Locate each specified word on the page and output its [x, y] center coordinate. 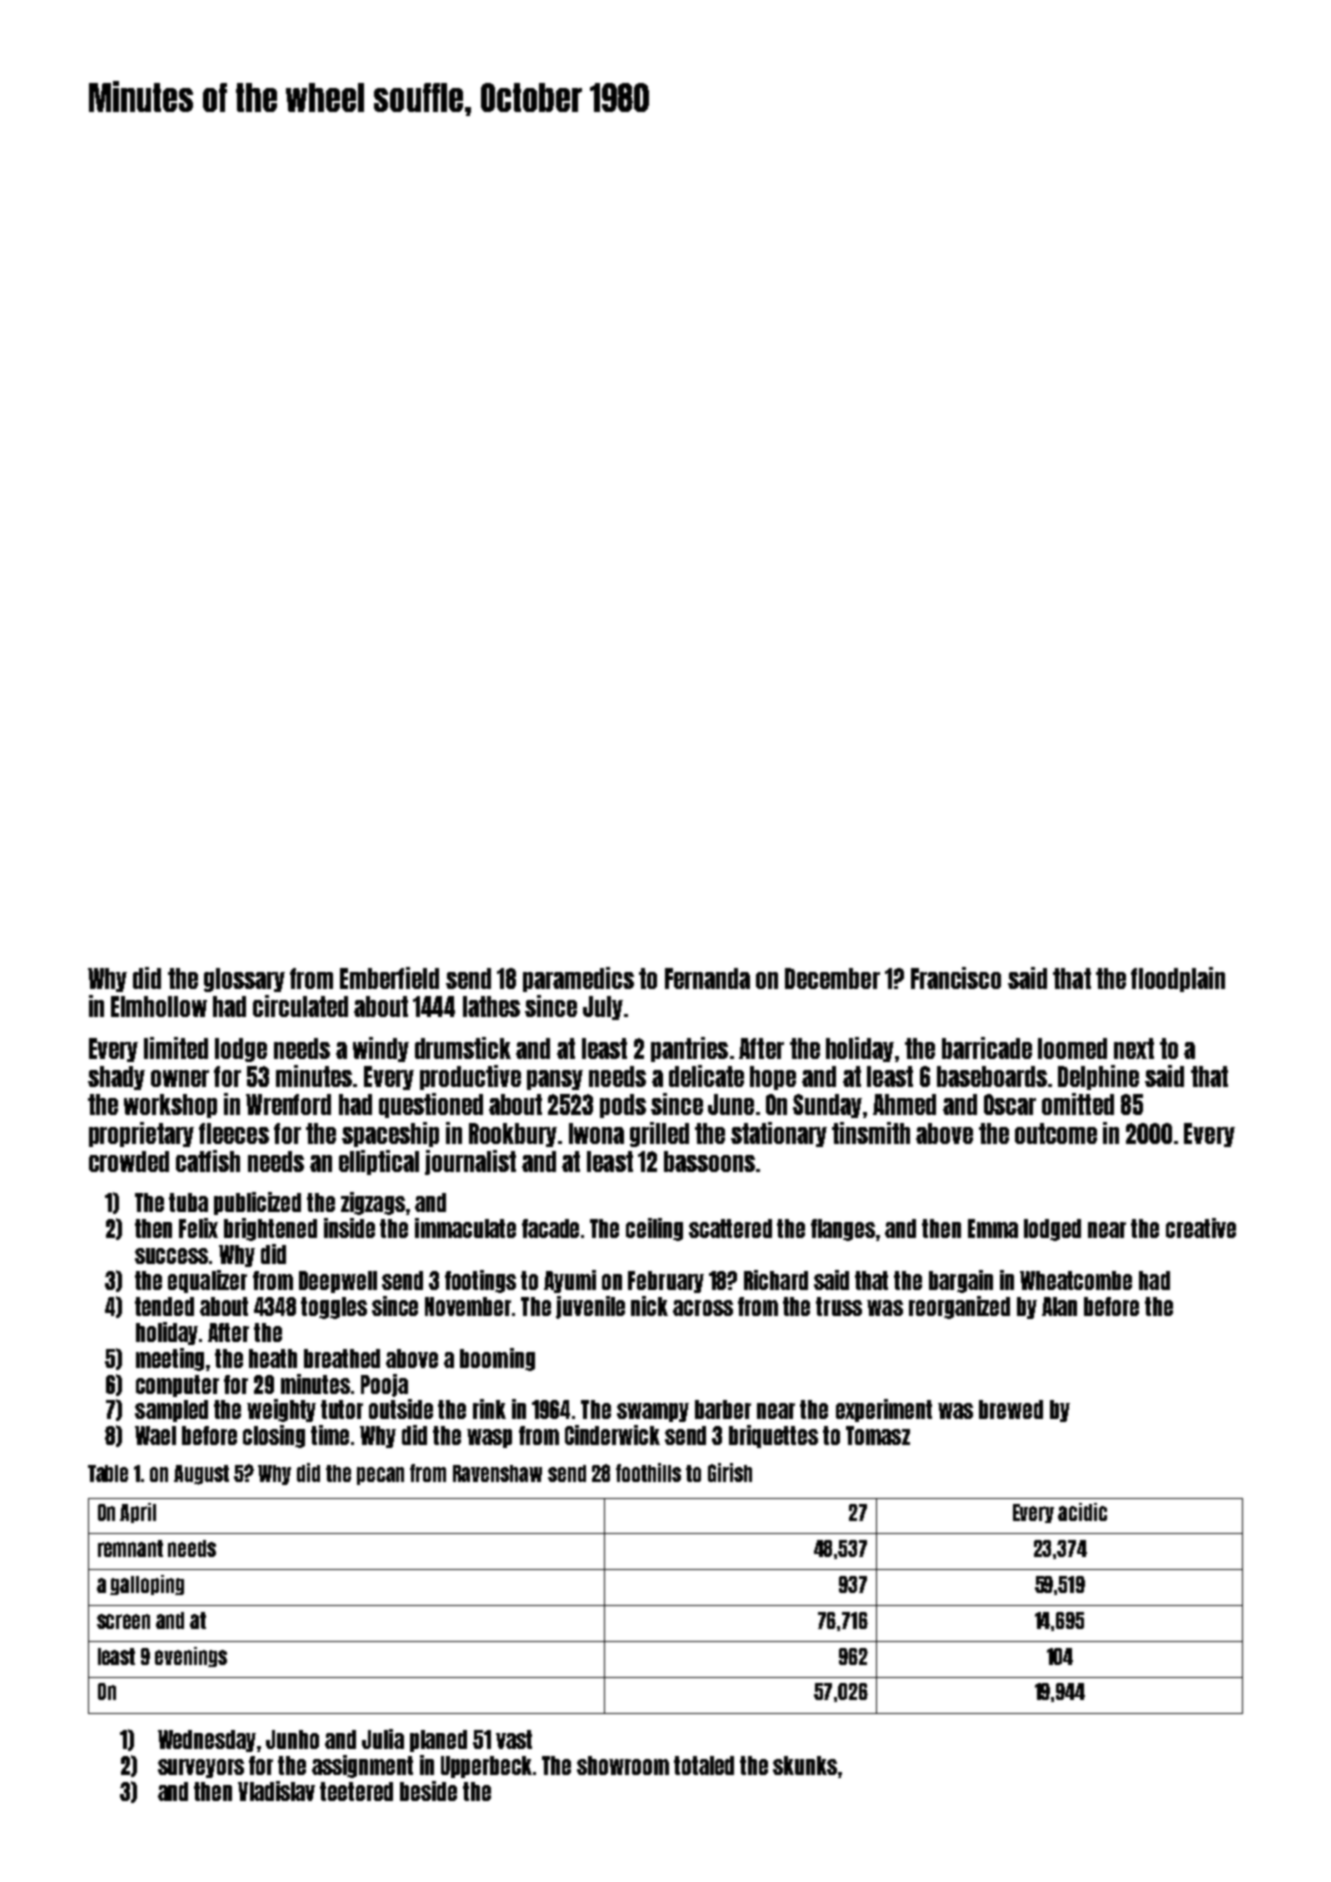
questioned [431, 1105]
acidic [1082, 1512]
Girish [730, 1472]
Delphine [1098, 1077]
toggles [334, 1308]
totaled [704, 1765]
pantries [689, 1049]
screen [123, 1621]
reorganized [959, 1307]
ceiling [654, 1229]
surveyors [201, 1768]
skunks [805, 1765]
